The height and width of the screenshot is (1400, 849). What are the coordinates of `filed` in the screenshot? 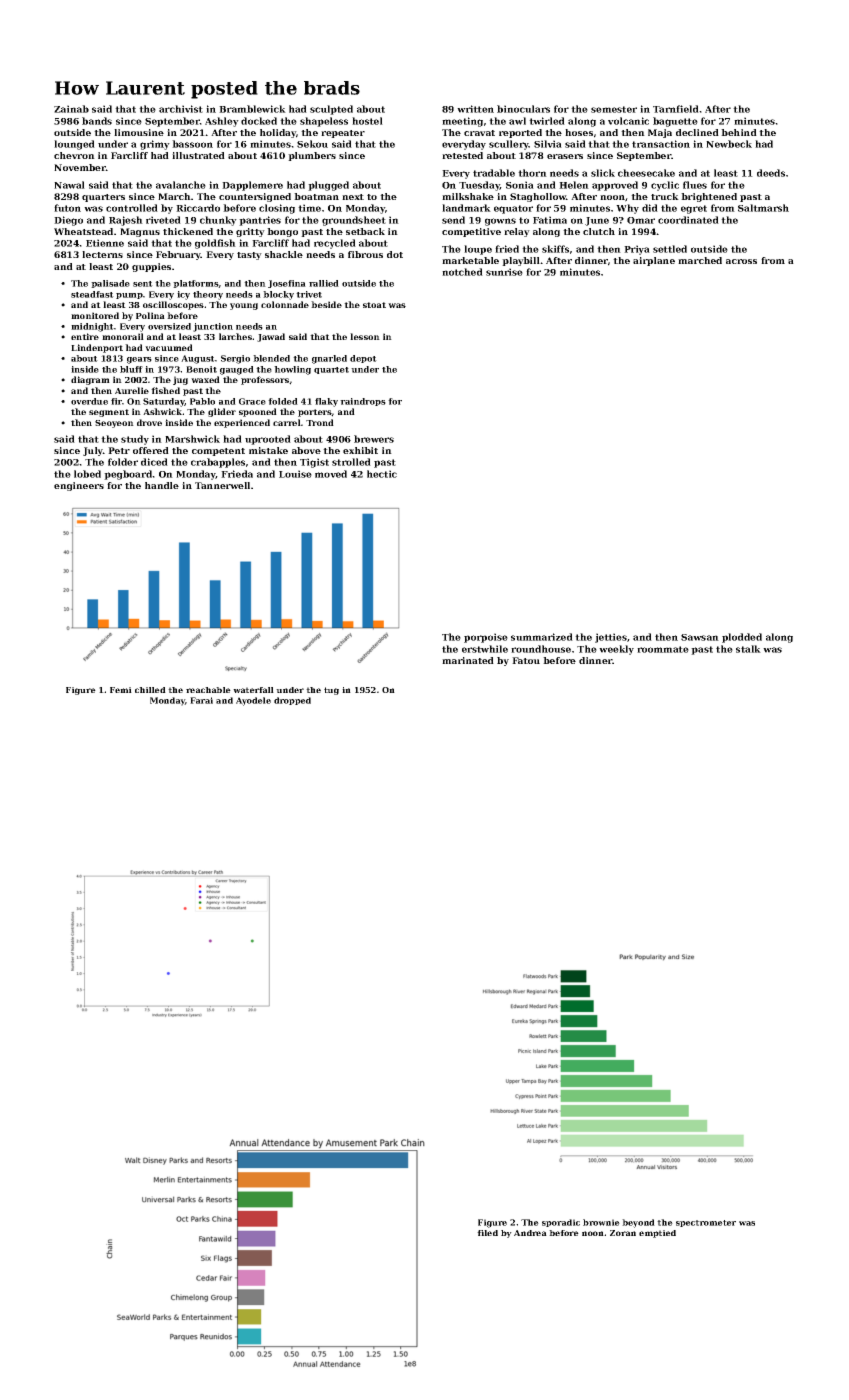 It's located at (487, 1233).
